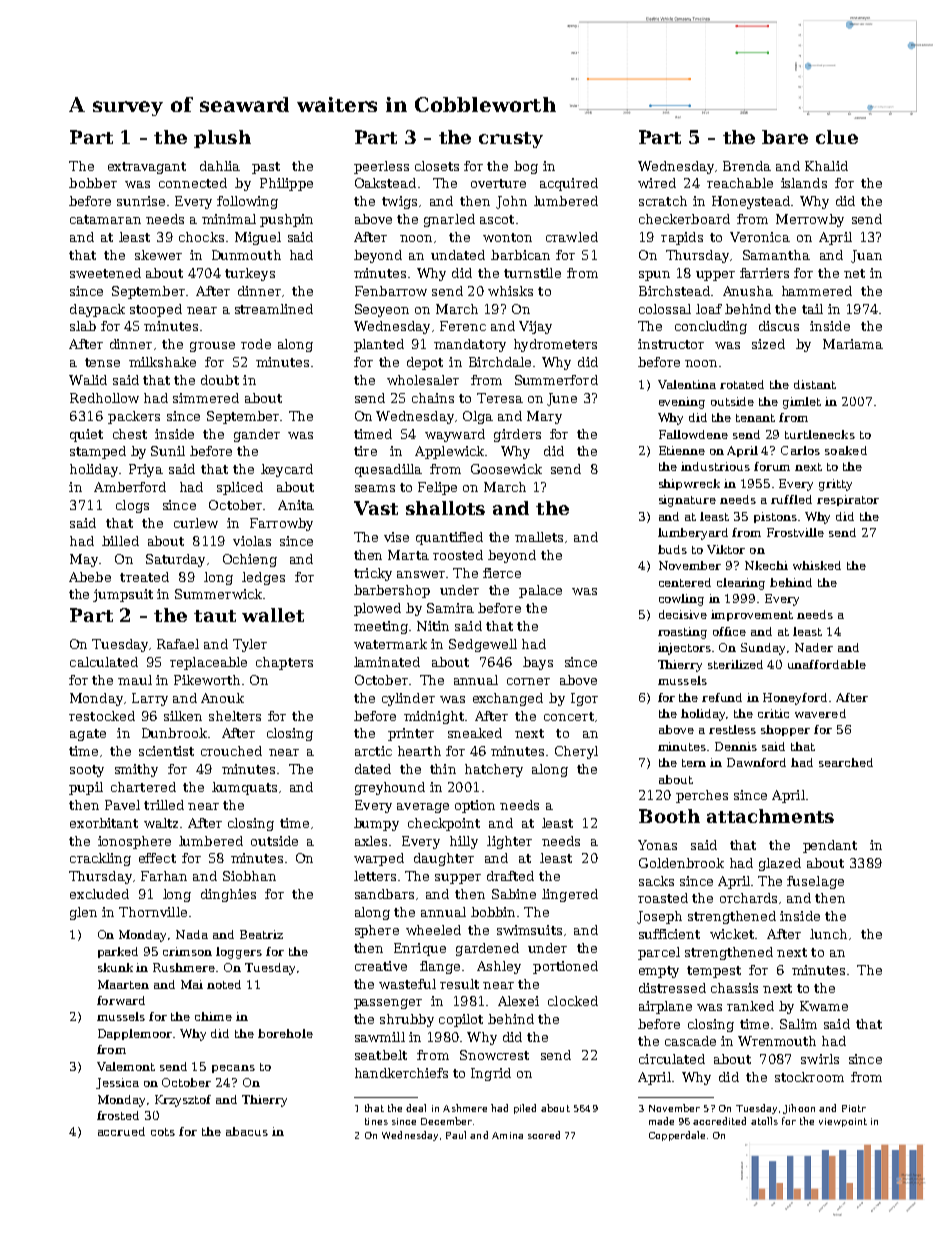 The width and height of the image is (952, 1233). I want to click on crusty, so click(511, 140).
